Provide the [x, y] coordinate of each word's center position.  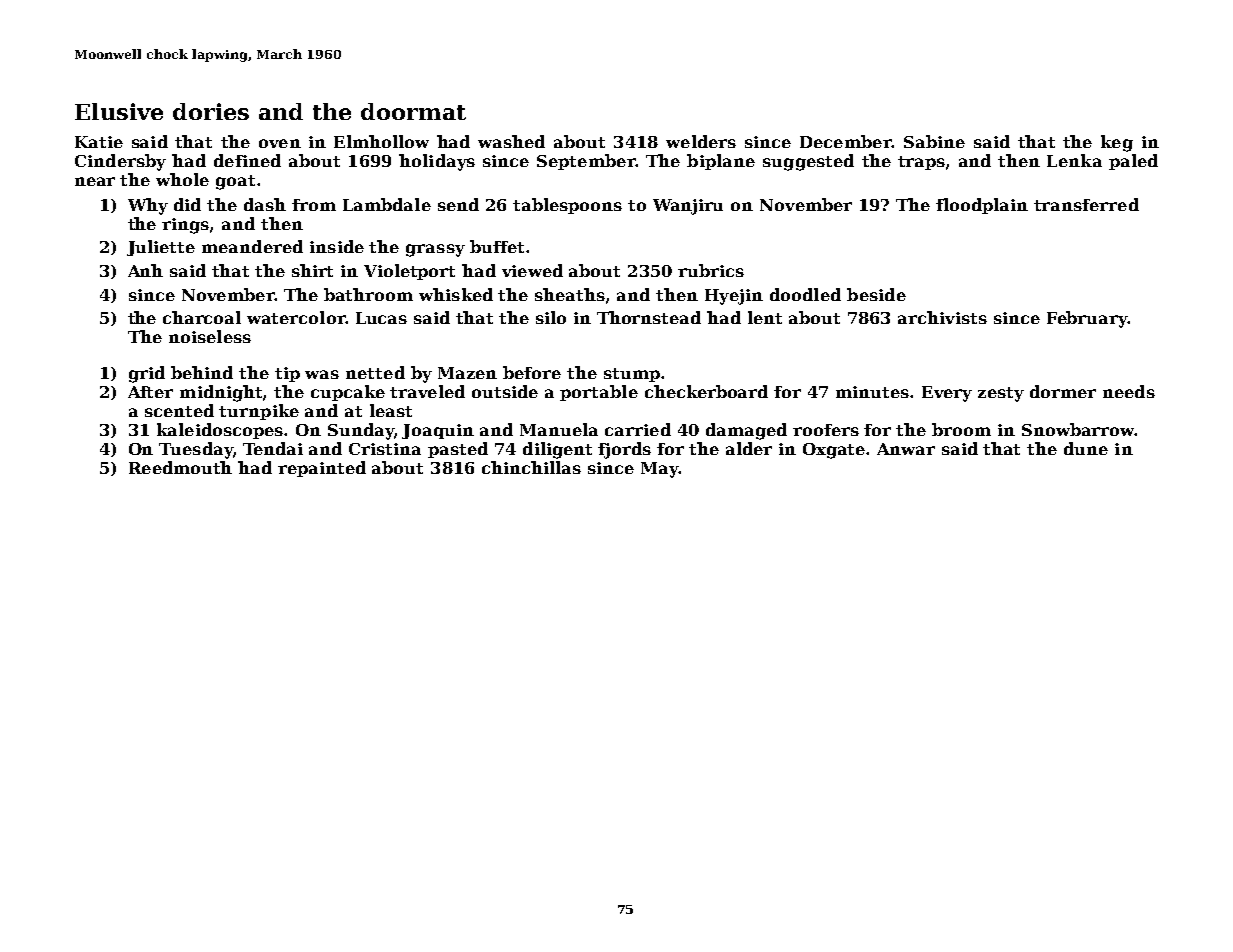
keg [1117, 143]
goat [235, 182]
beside [876, 294]
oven [280, 143]
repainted [322, 469]
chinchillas [531, 467]
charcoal [202, 317]
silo [551, 317]
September [586, 162]
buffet [497, 246]
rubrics [711, 270]
